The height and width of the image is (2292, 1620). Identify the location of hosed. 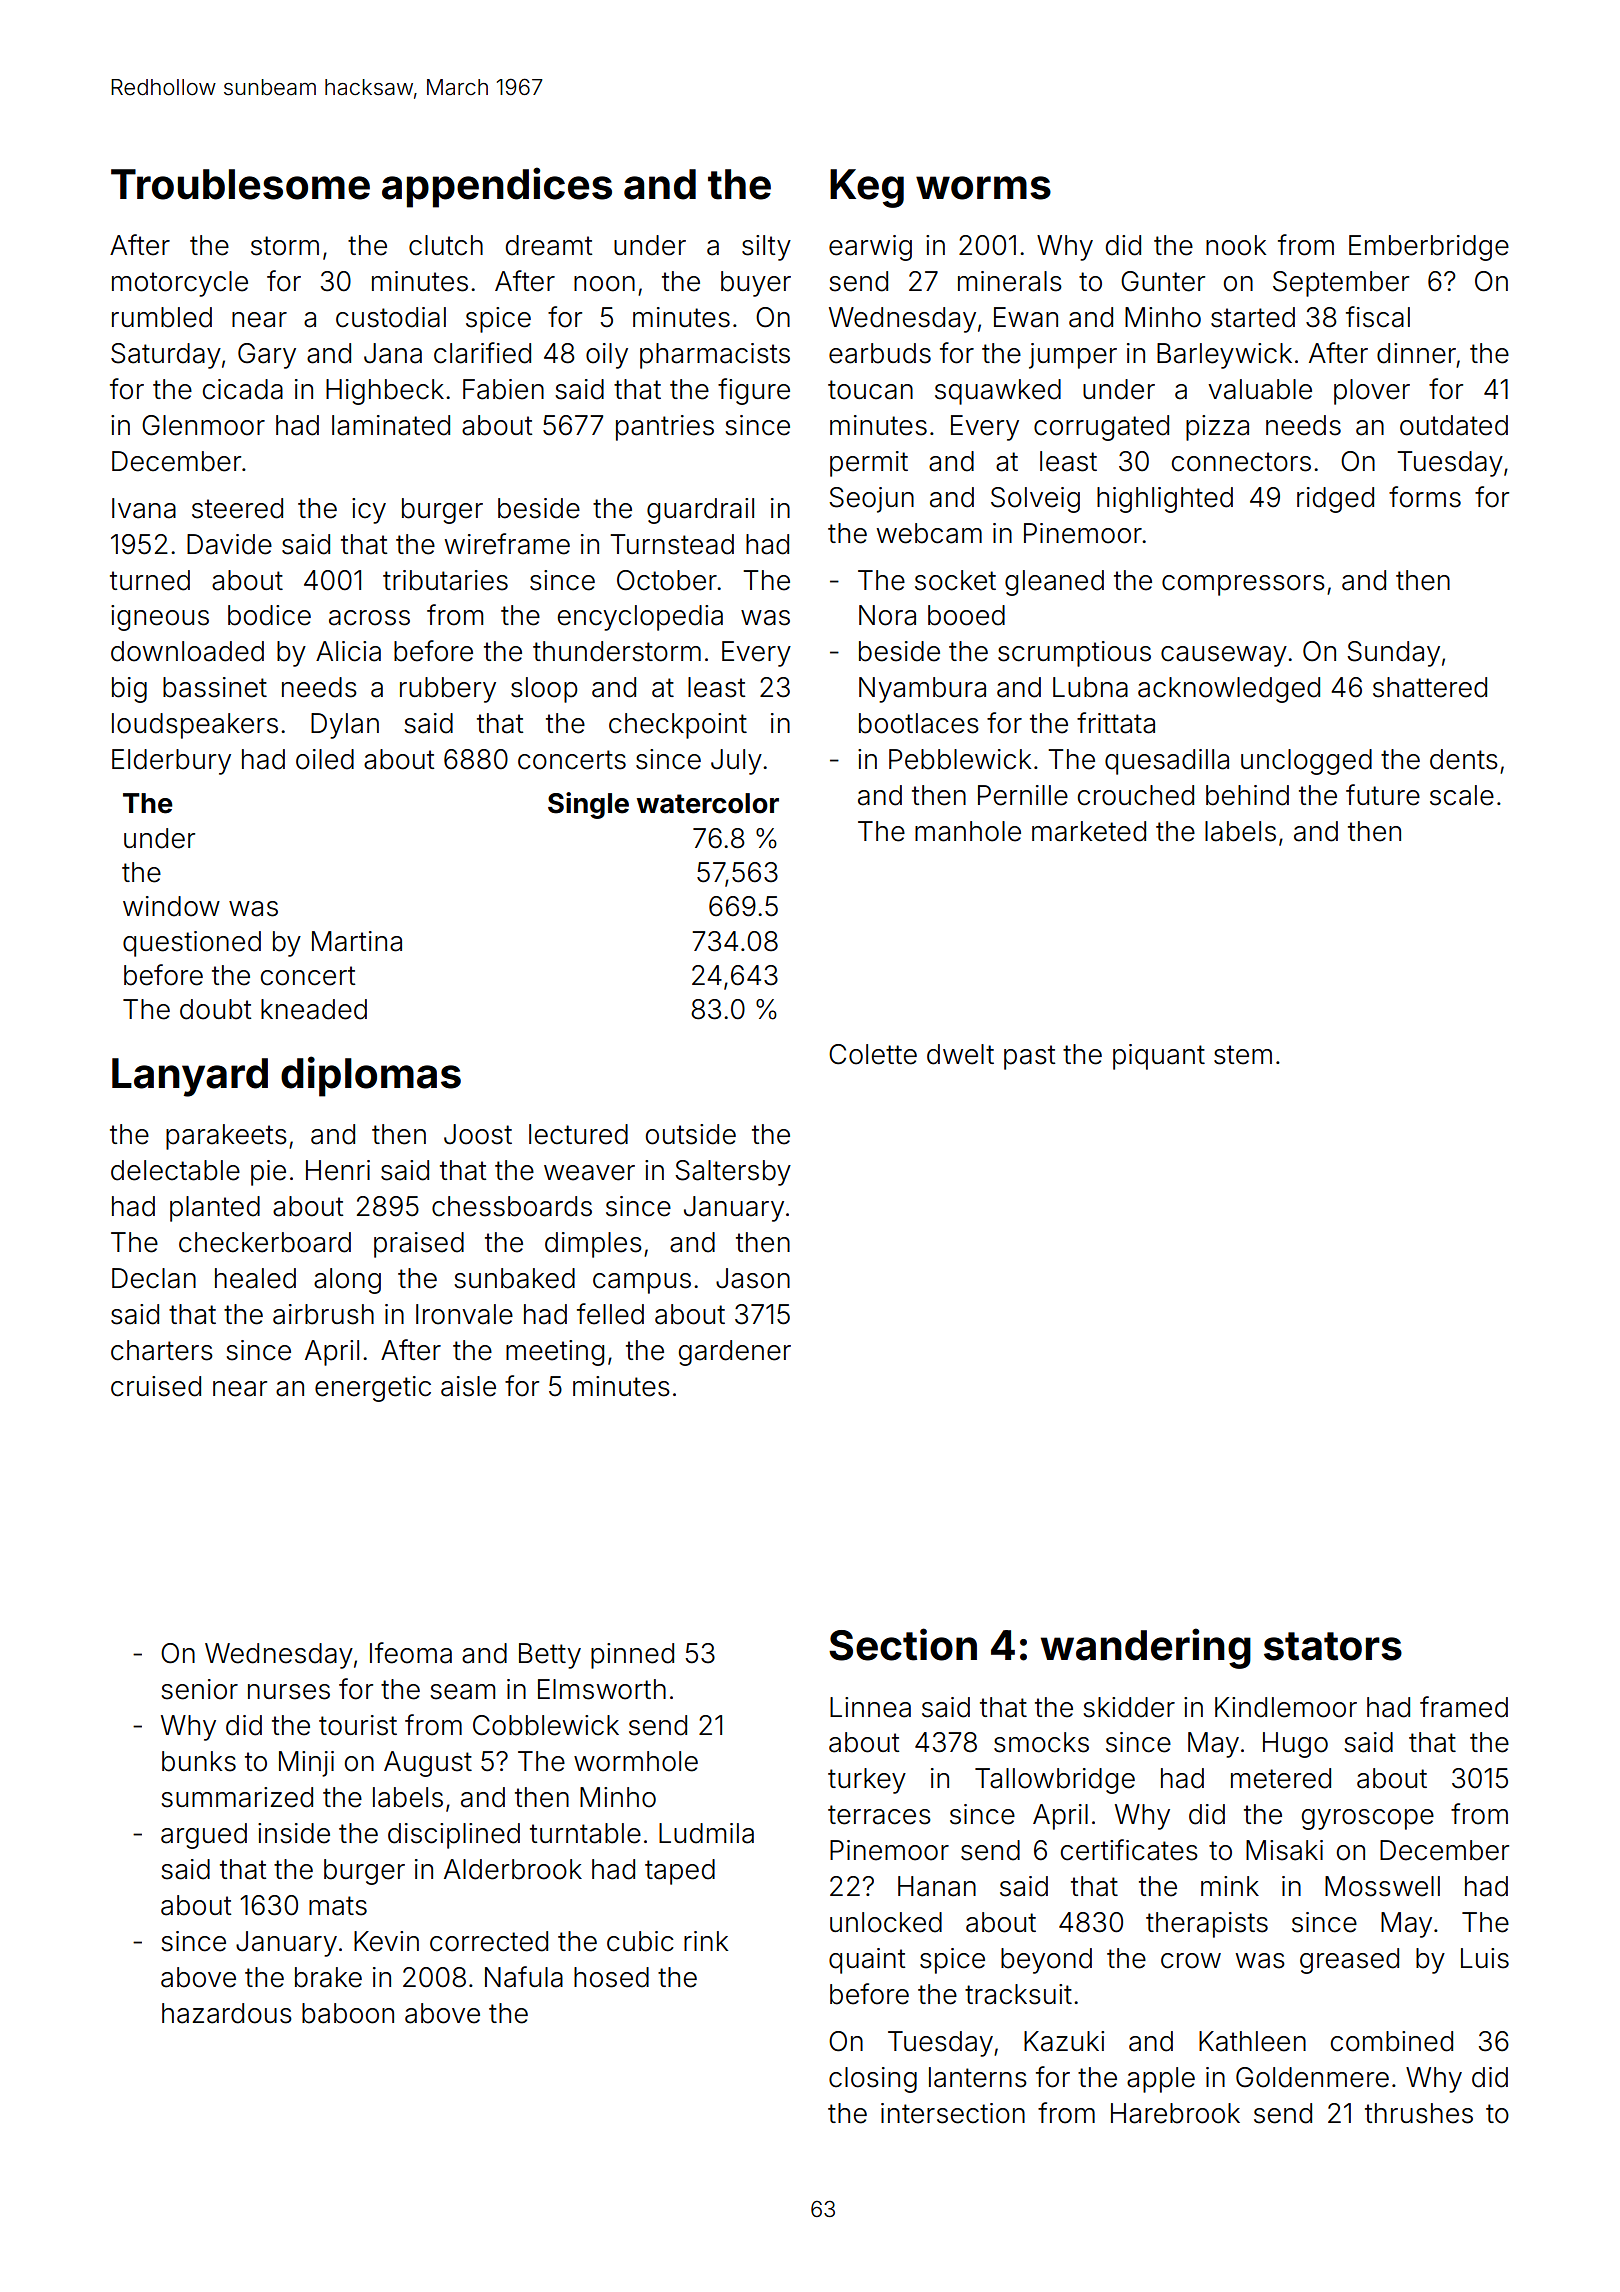
(611, 1977).
